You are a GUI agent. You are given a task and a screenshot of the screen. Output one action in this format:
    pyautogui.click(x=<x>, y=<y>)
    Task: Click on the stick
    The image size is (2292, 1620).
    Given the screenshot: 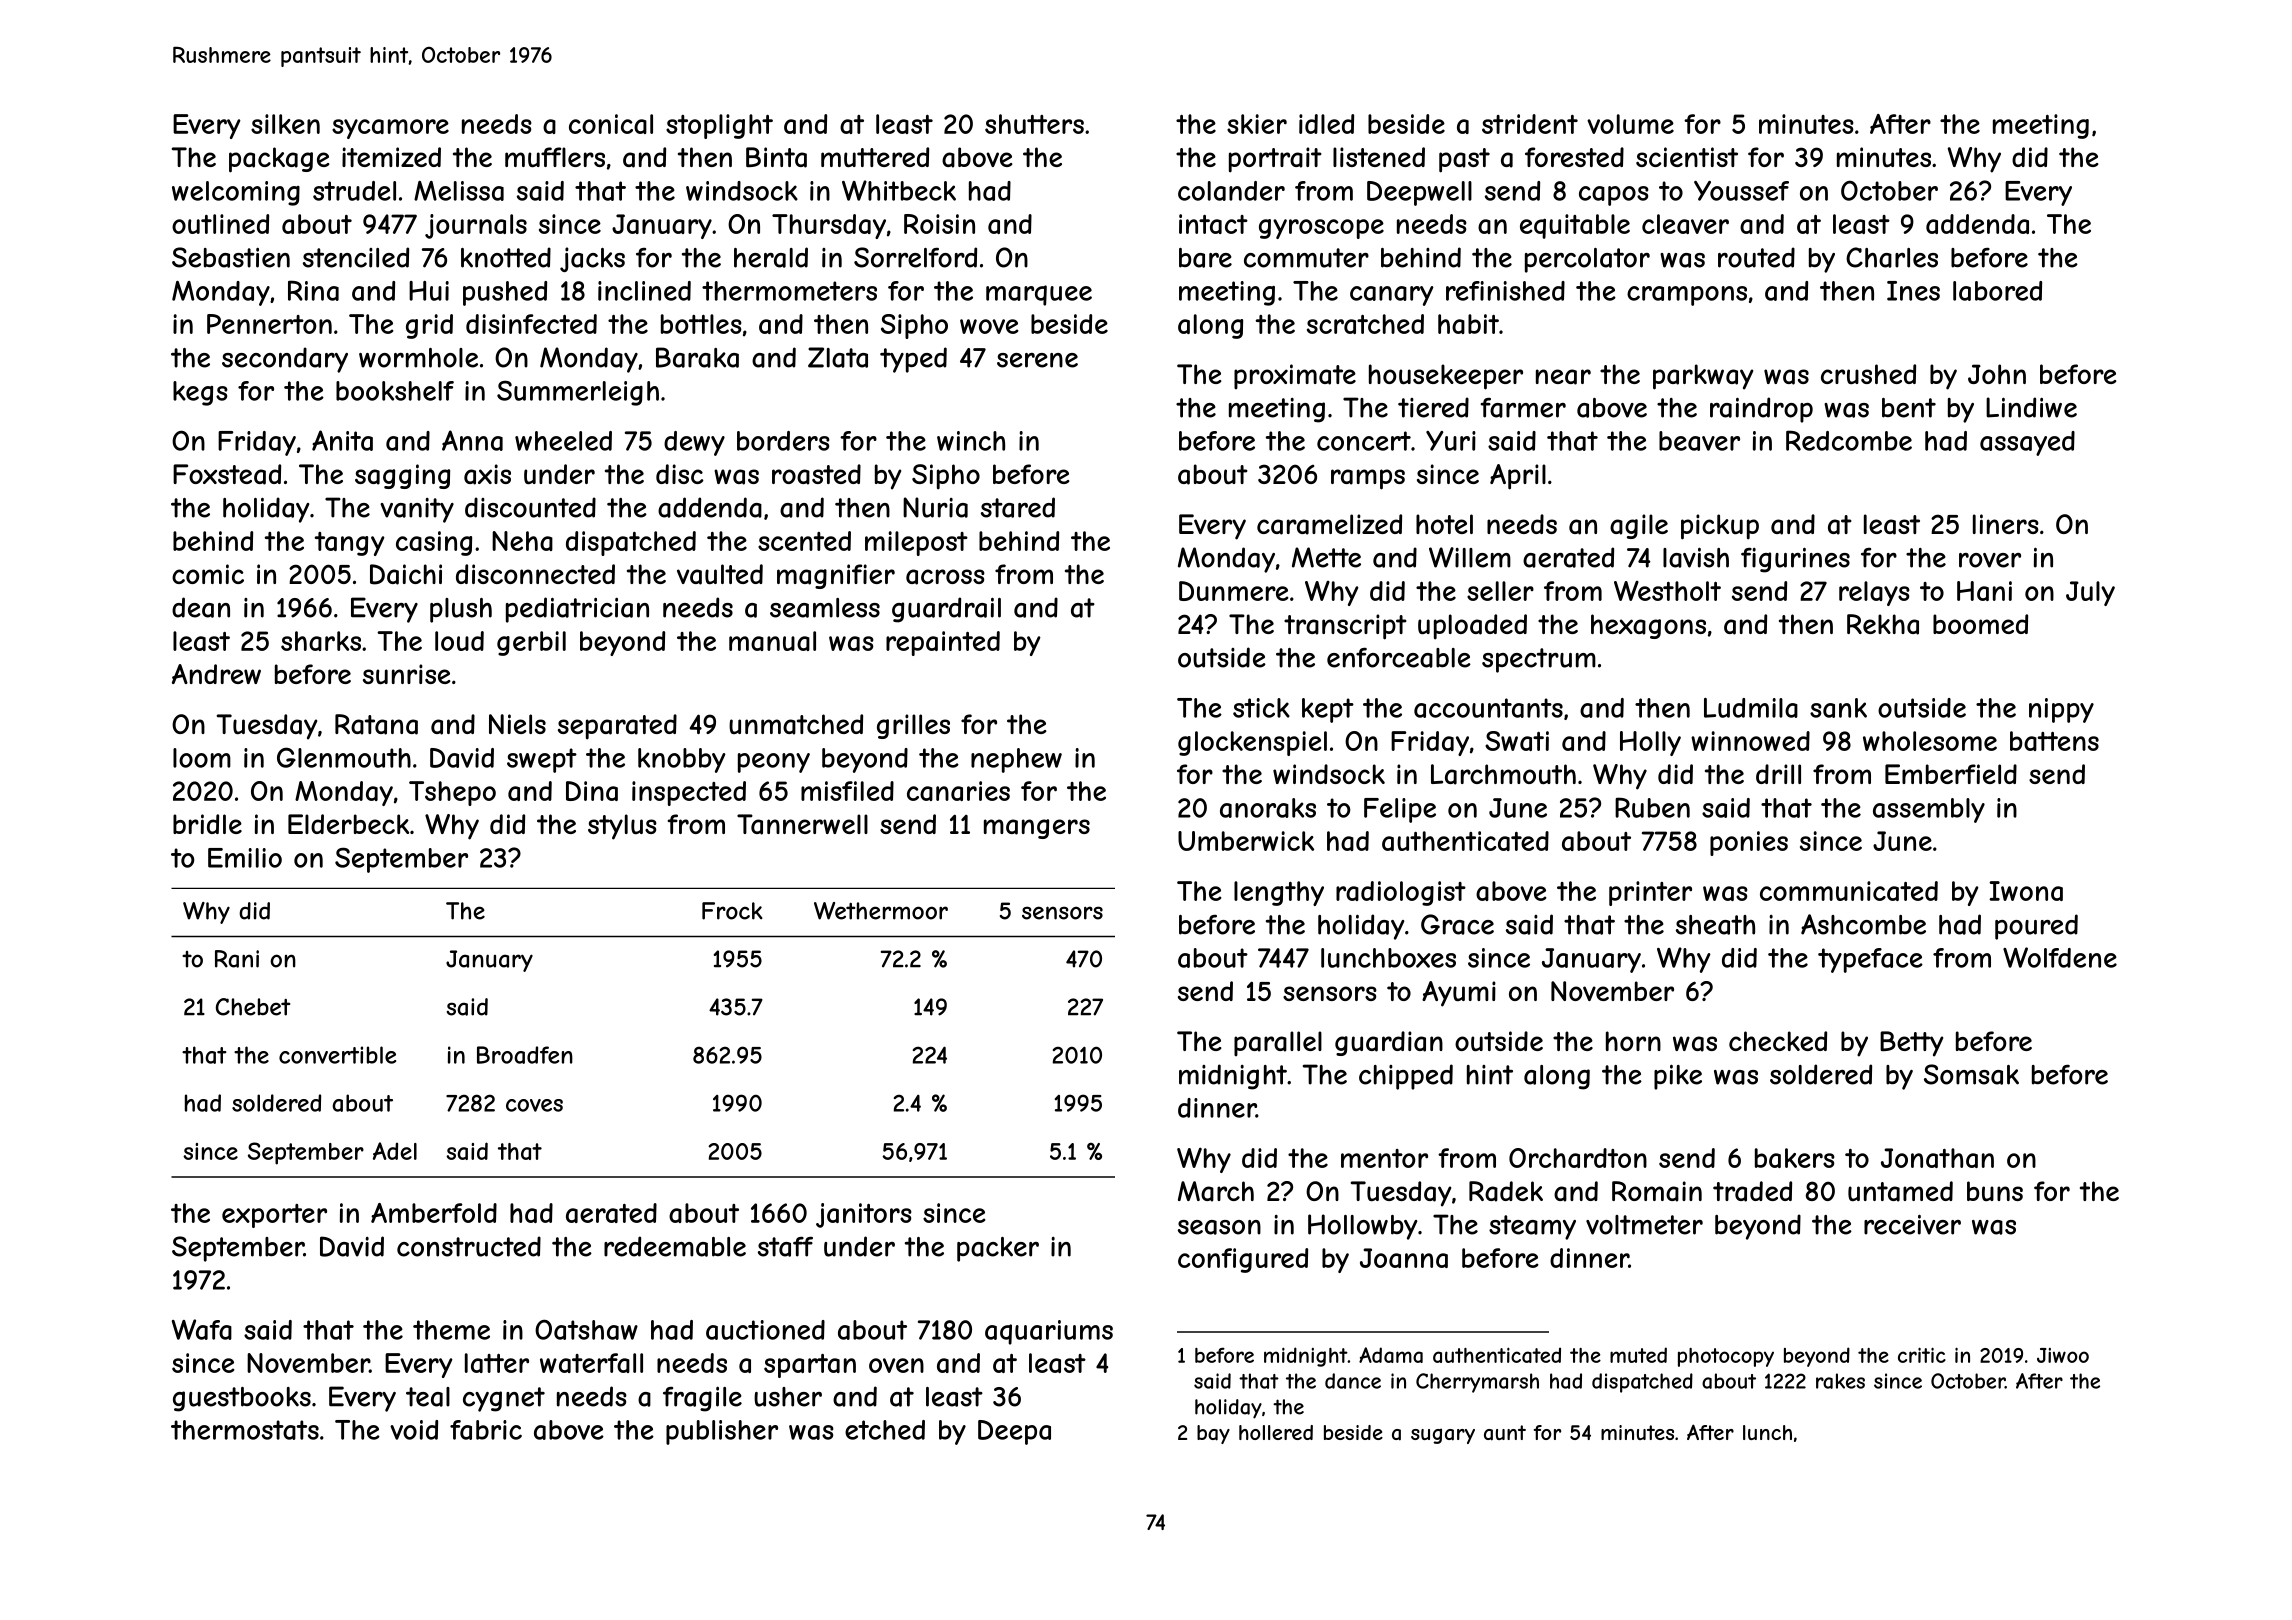 What is the action you would take?
    pyautogui.click(x=1261, y=708)
